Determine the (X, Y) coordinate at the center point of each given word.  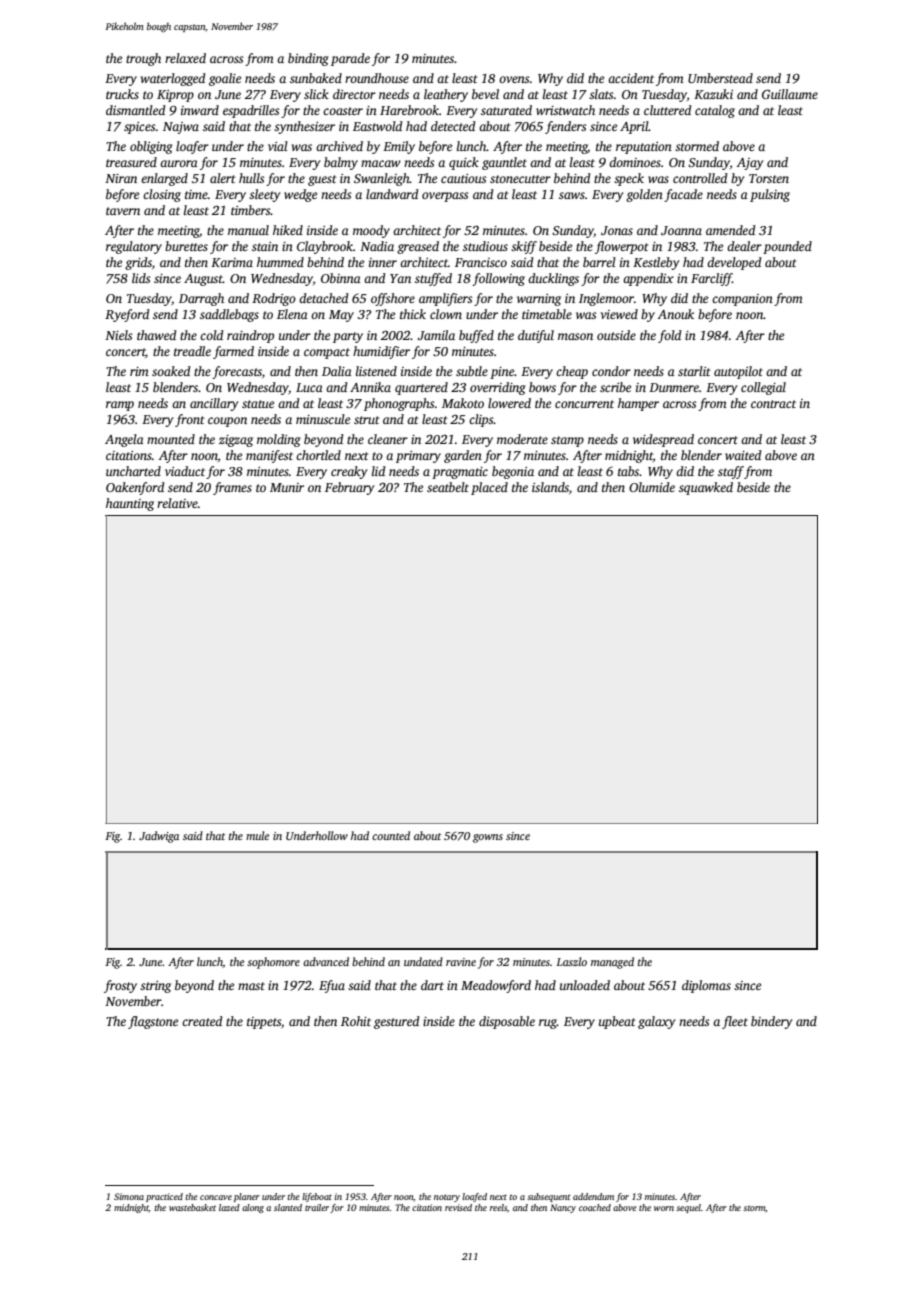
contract (773, 404)
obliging (151, 147)
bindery (771, 1022)
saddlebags (229, 315)
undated (423, 961)
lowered (509, 403)
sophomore (273, 963)
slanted (288, 1207)
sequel (688, 1208)
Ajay (749, 164)
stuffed (433, 279)
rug (548, 1024)
